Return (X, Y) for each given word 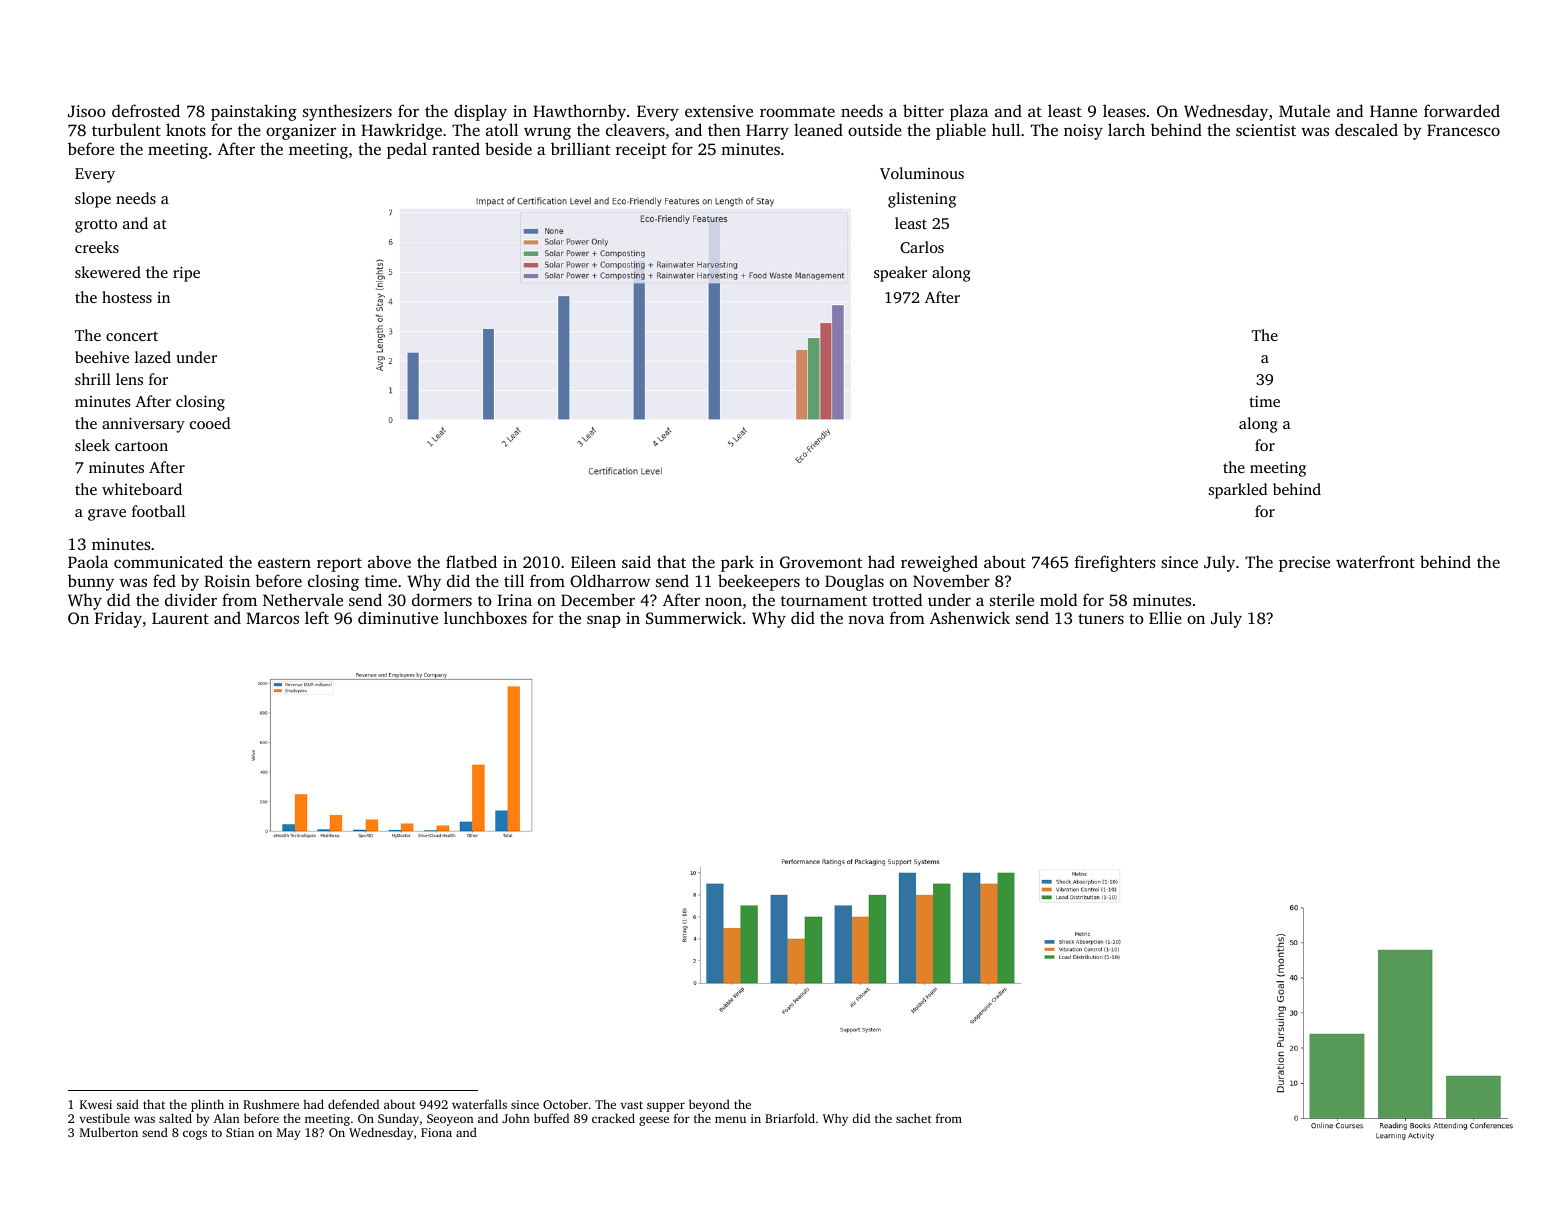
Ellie (1165, 617)
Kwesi (96, 1104)
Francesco (1463, 130)
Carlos (922, 247)
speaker (900, 274)
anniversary (143, 425)
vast (632, 1105)
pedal (407, 150)
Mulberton (109, 1132)
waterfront (1375, 561)
